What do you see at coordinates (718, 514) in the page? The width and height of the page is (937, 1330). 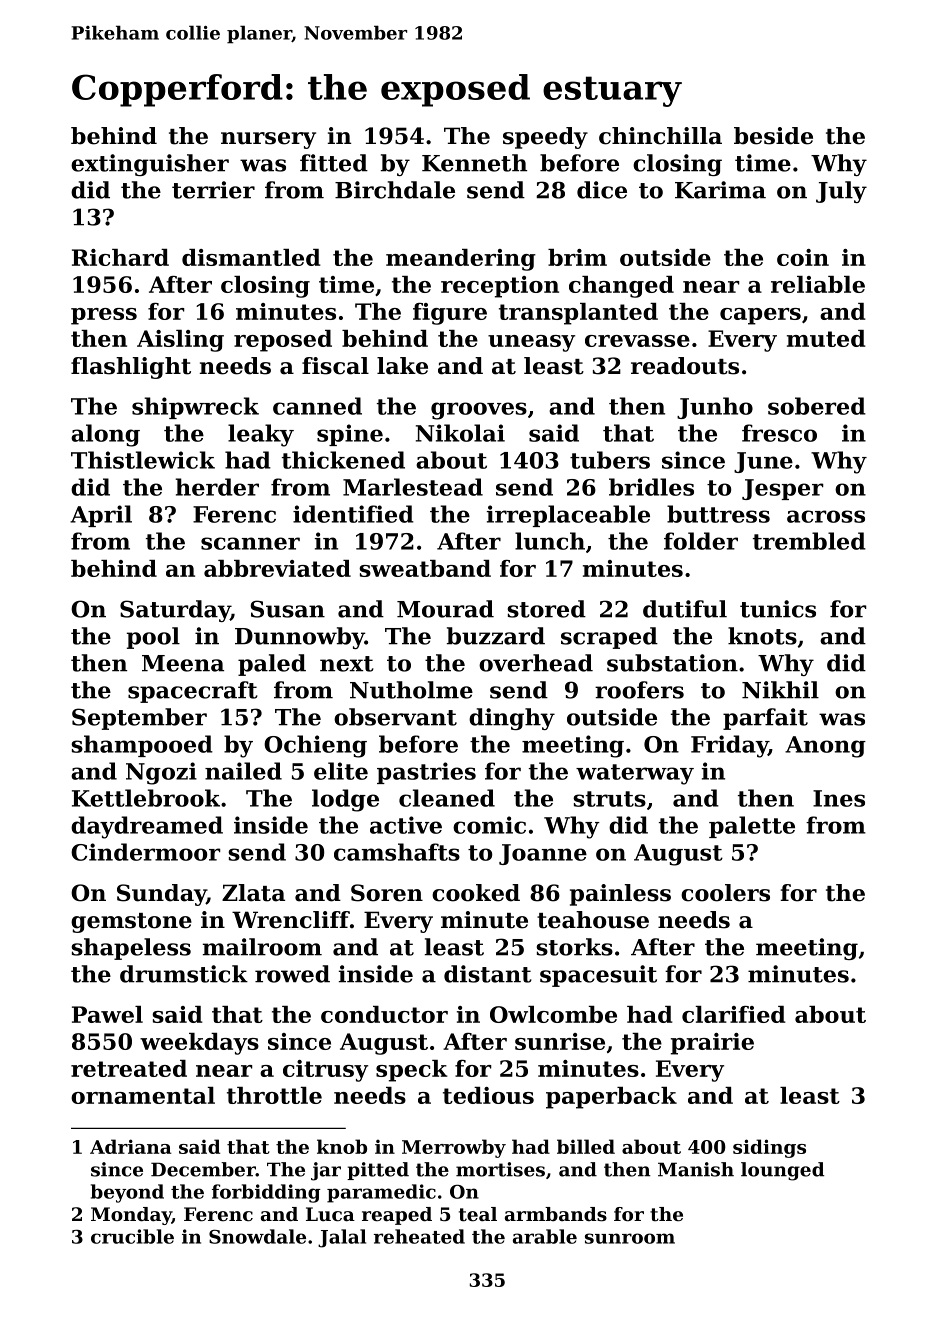 I see `buttress` at bounding box center [718, 514].
